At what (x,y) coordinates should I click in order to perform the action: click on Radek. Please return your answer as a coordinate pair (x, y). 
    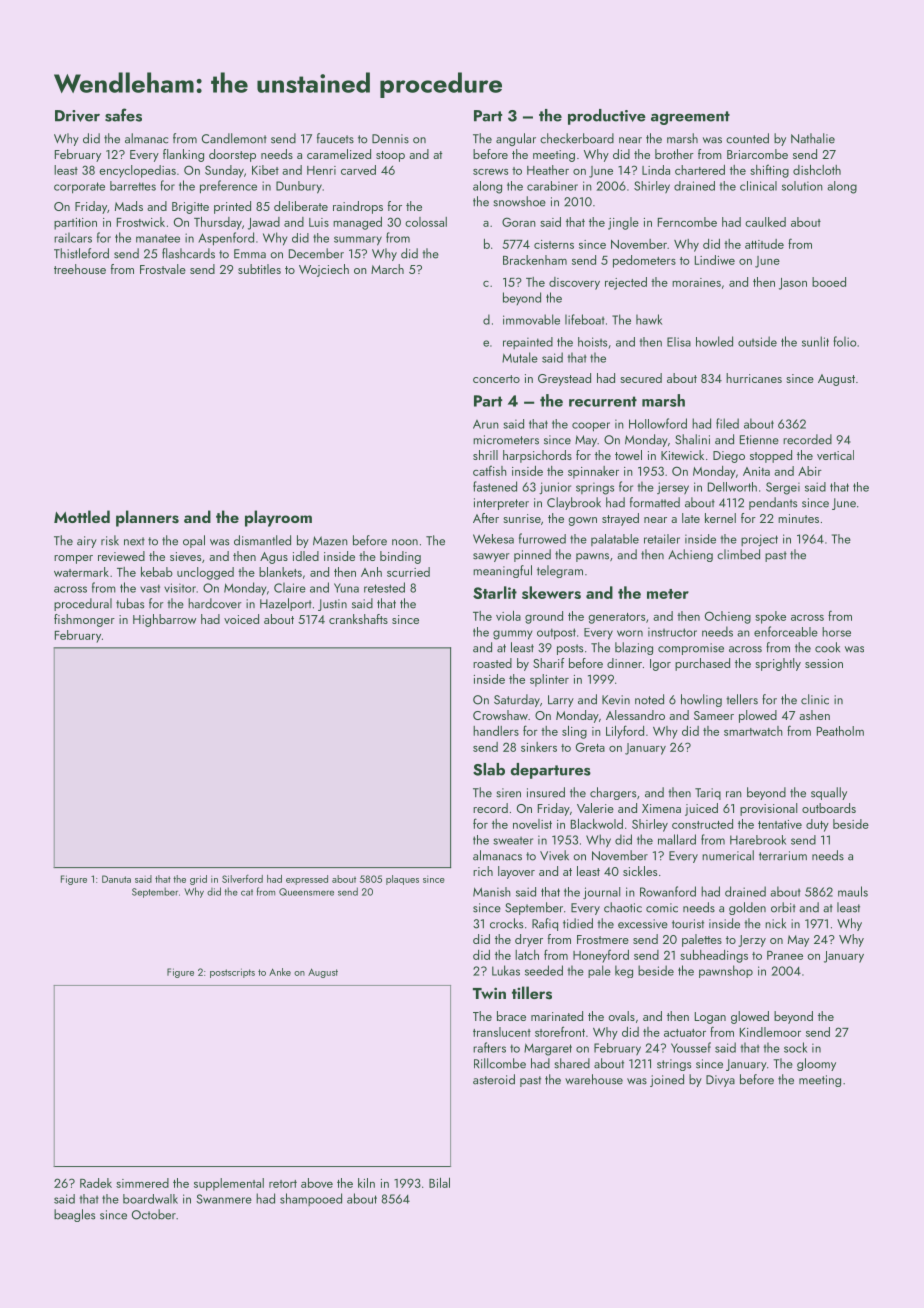
    Looking at the image, I should click on (96, 1183).
